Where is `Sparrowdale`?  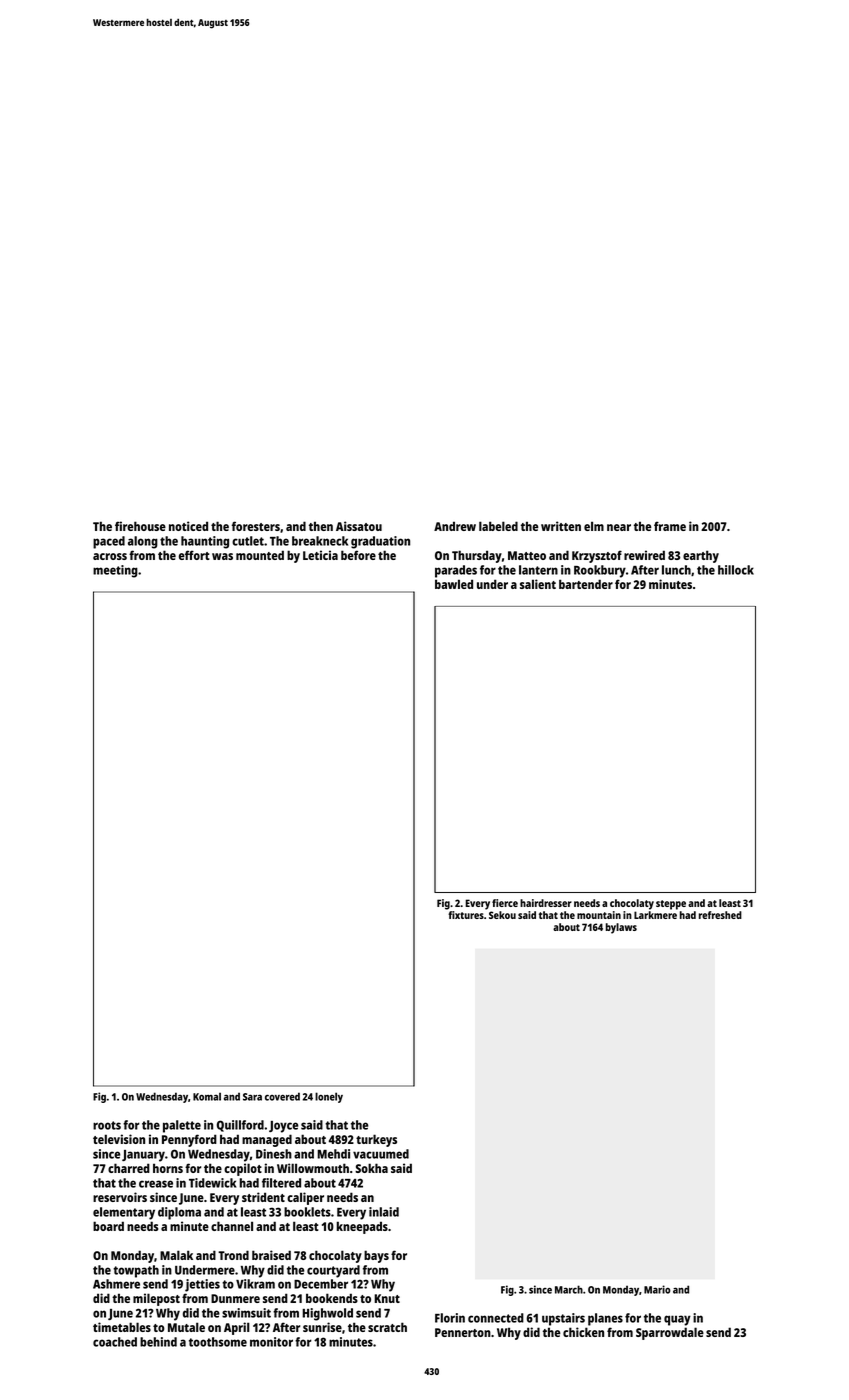 Sparrowdale is located at coordinates (670, 1333).
